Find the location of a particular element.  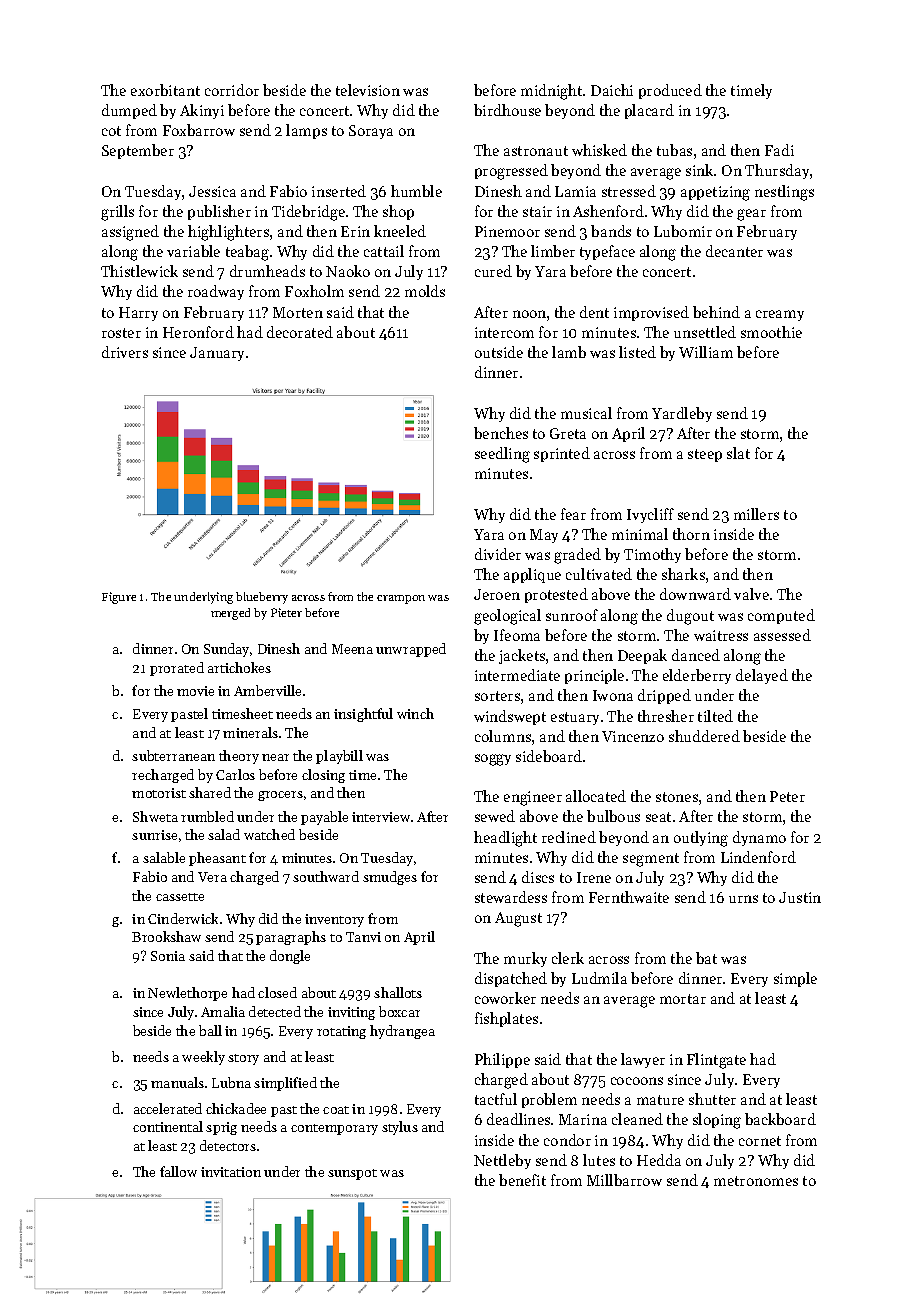

interview is located at coordinates (381, 817).
